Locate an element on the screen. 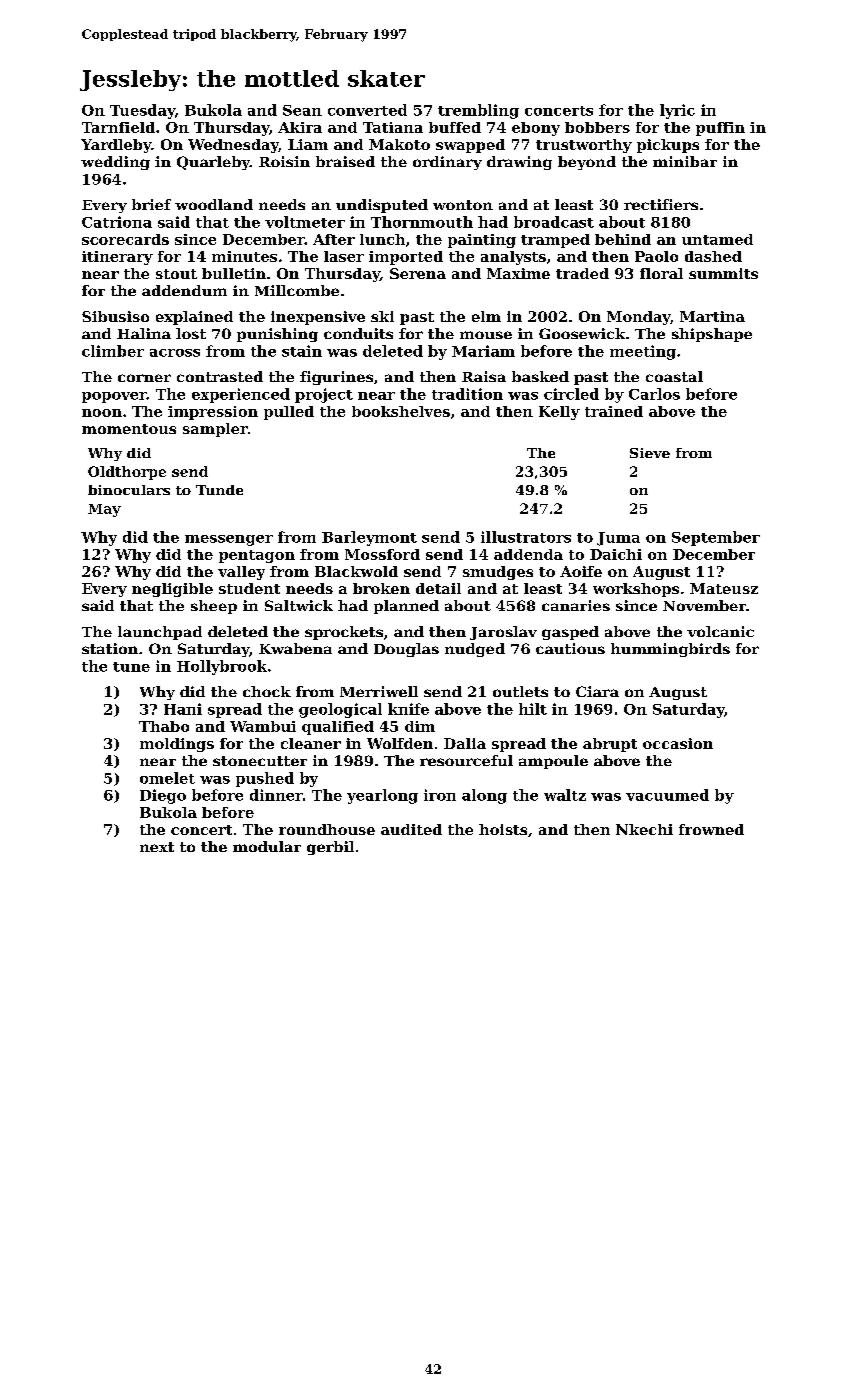 This screenshot has height=1400, width=849. Martina is located at coordinates (712, 316).
